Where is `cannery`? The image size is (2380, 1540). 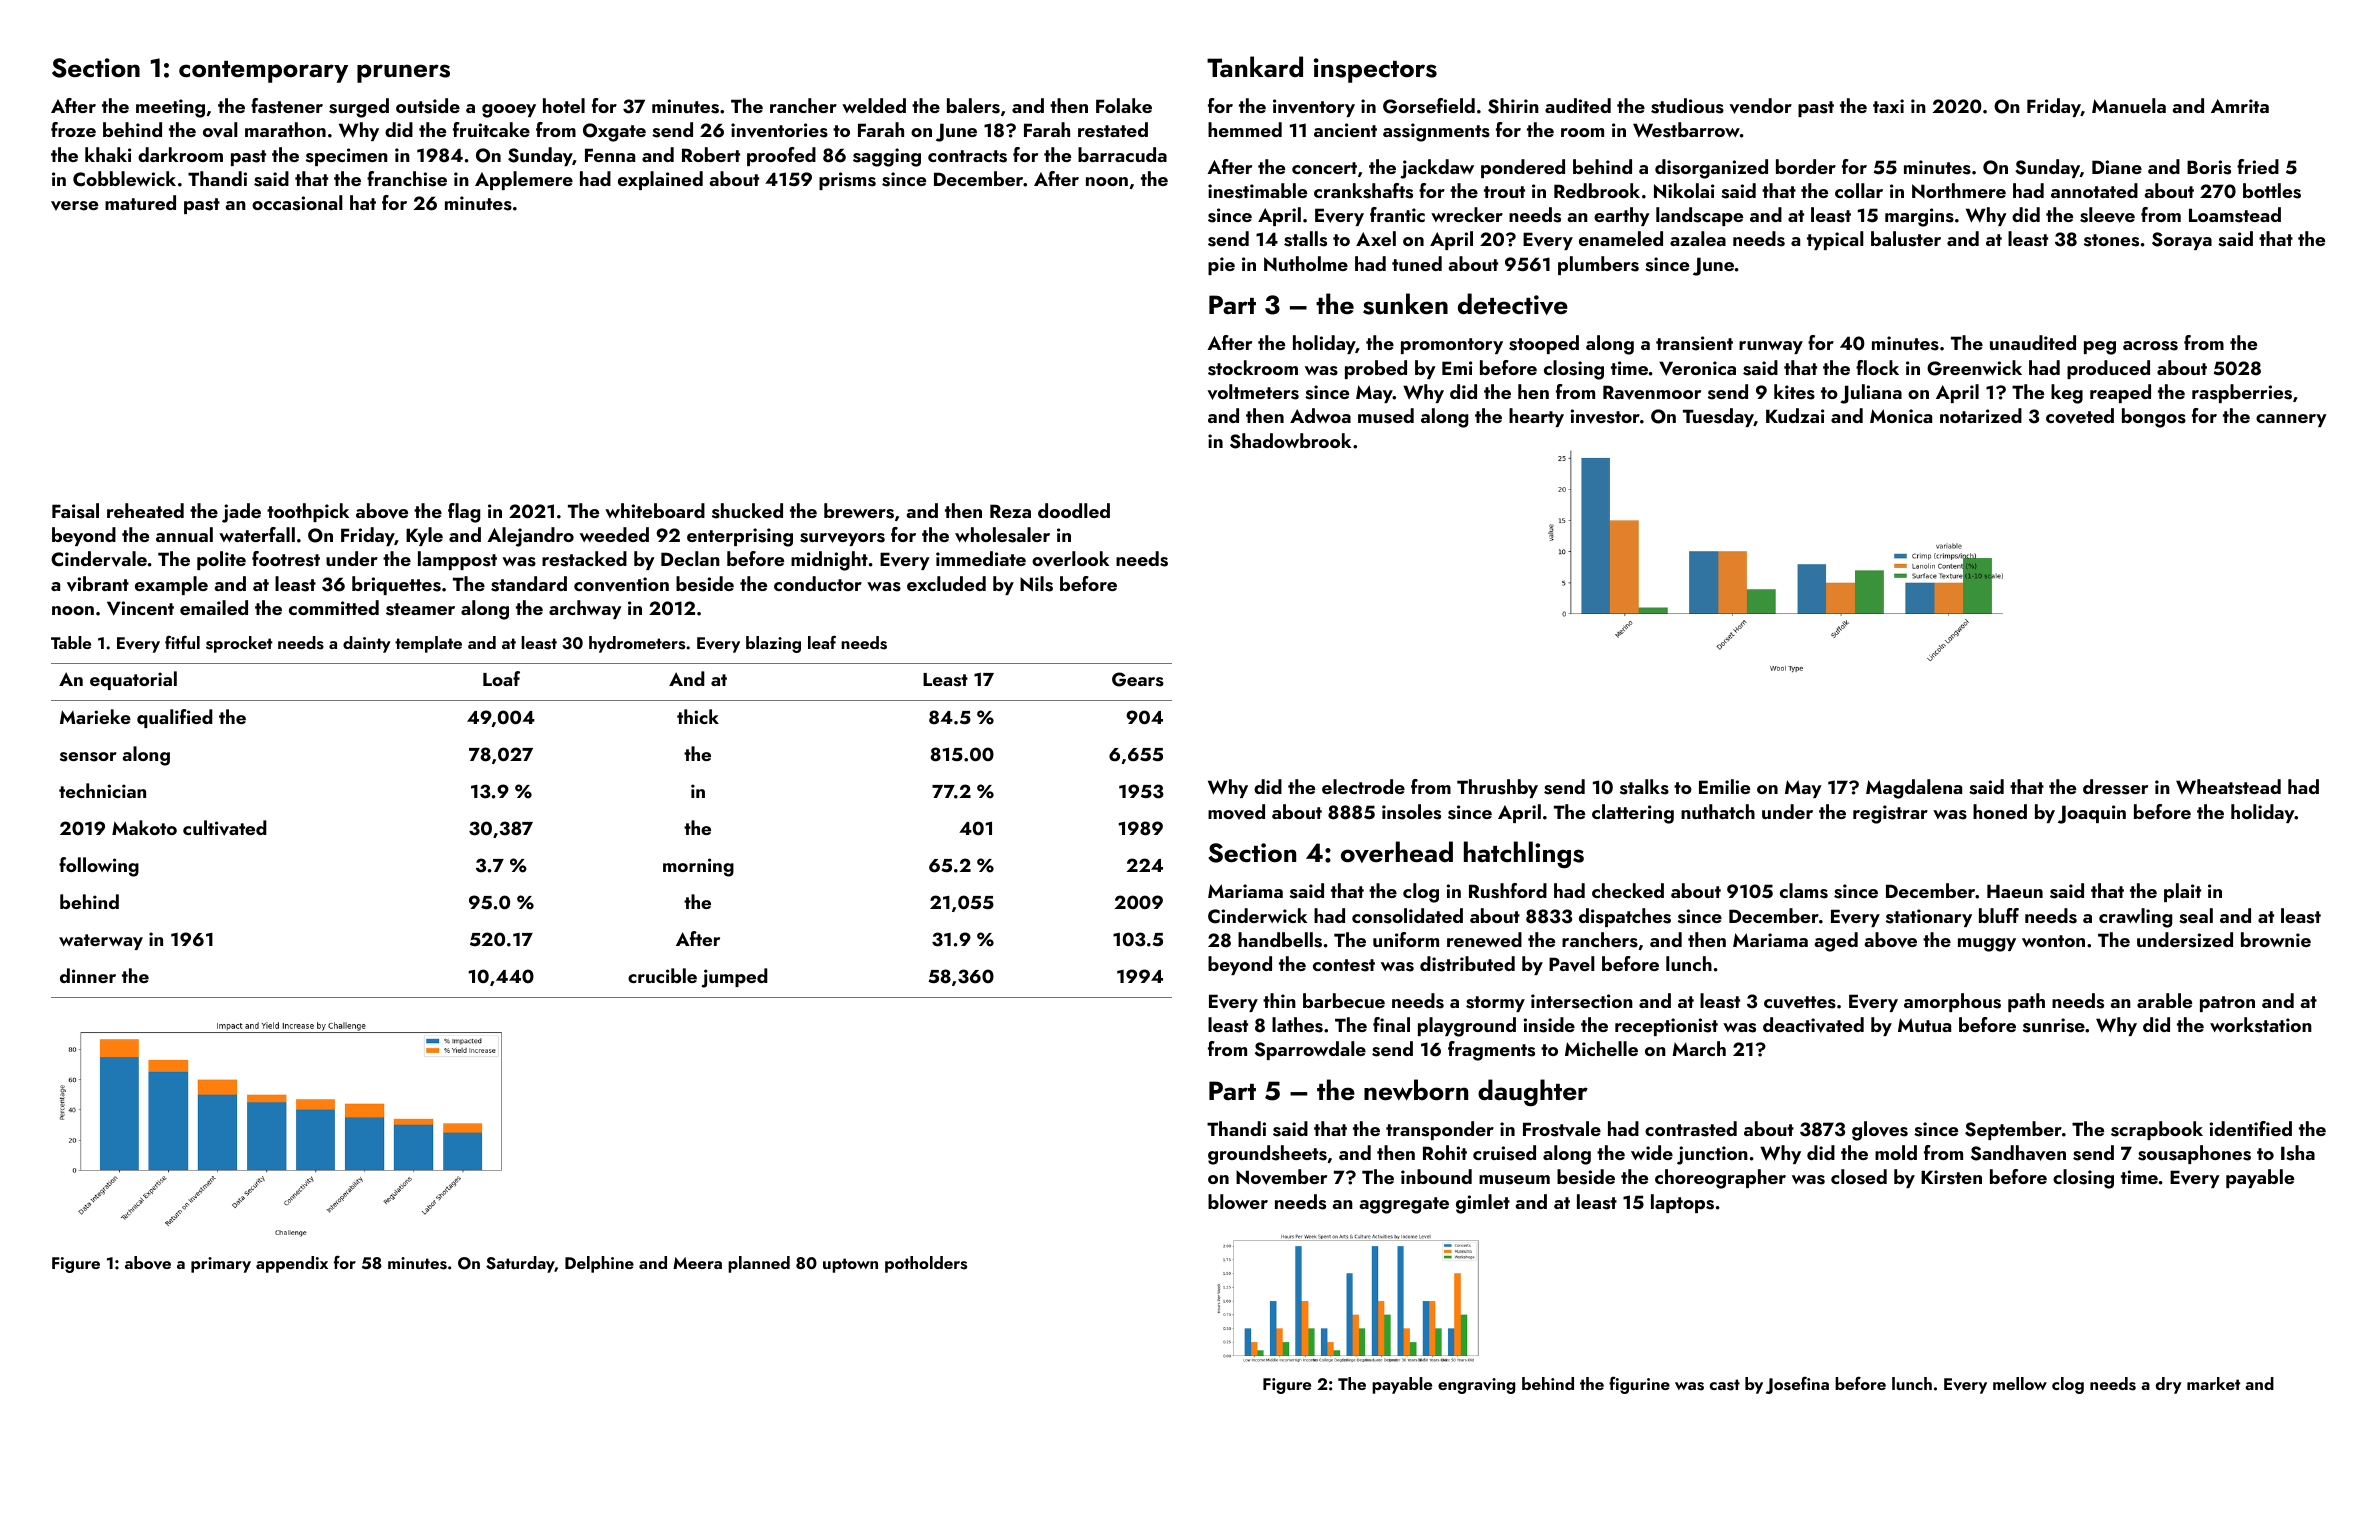 cannery is located at coordinates (2291, 420).
